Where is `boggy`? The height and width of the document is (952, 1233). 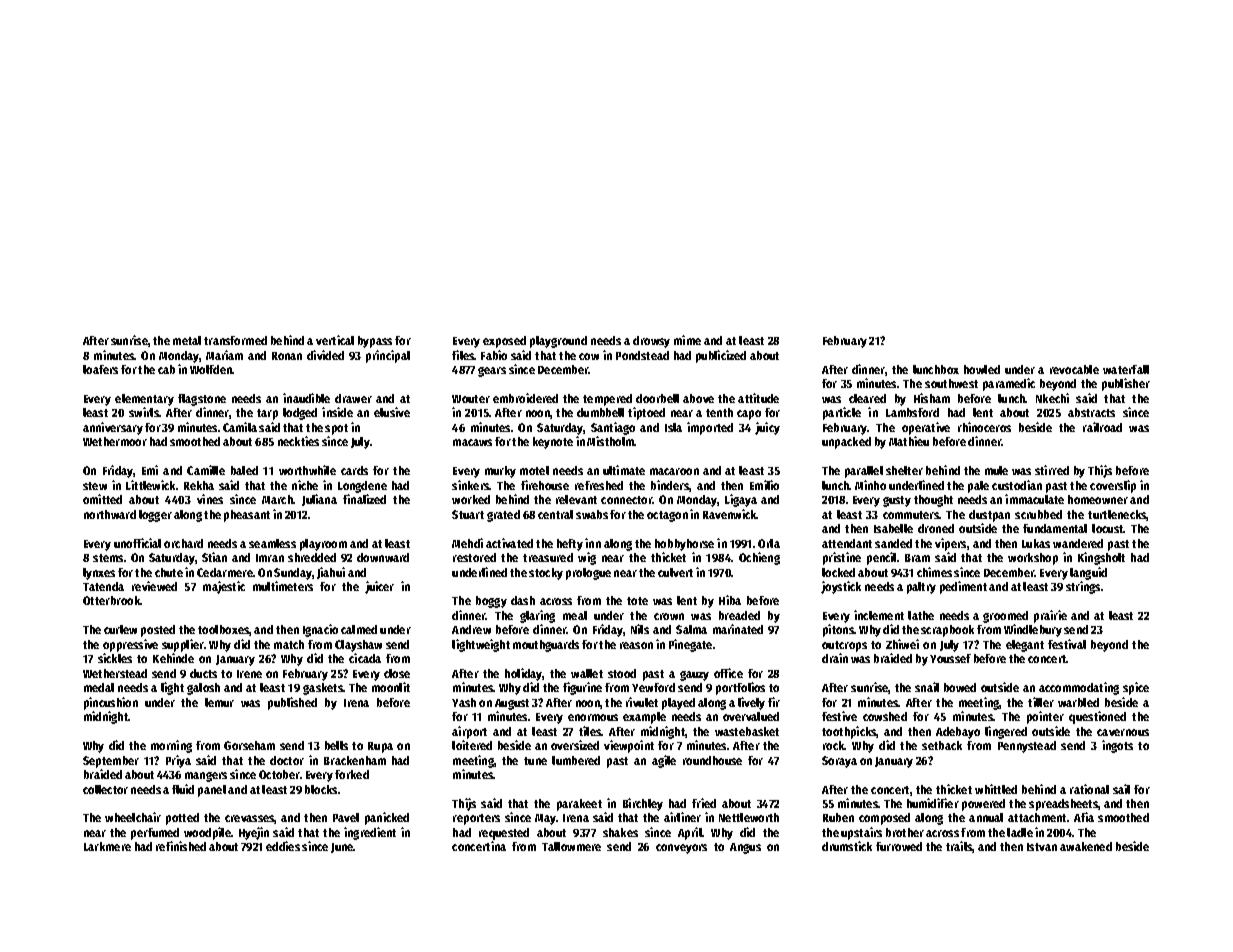
boggy is located at coordinates (491, 602).
